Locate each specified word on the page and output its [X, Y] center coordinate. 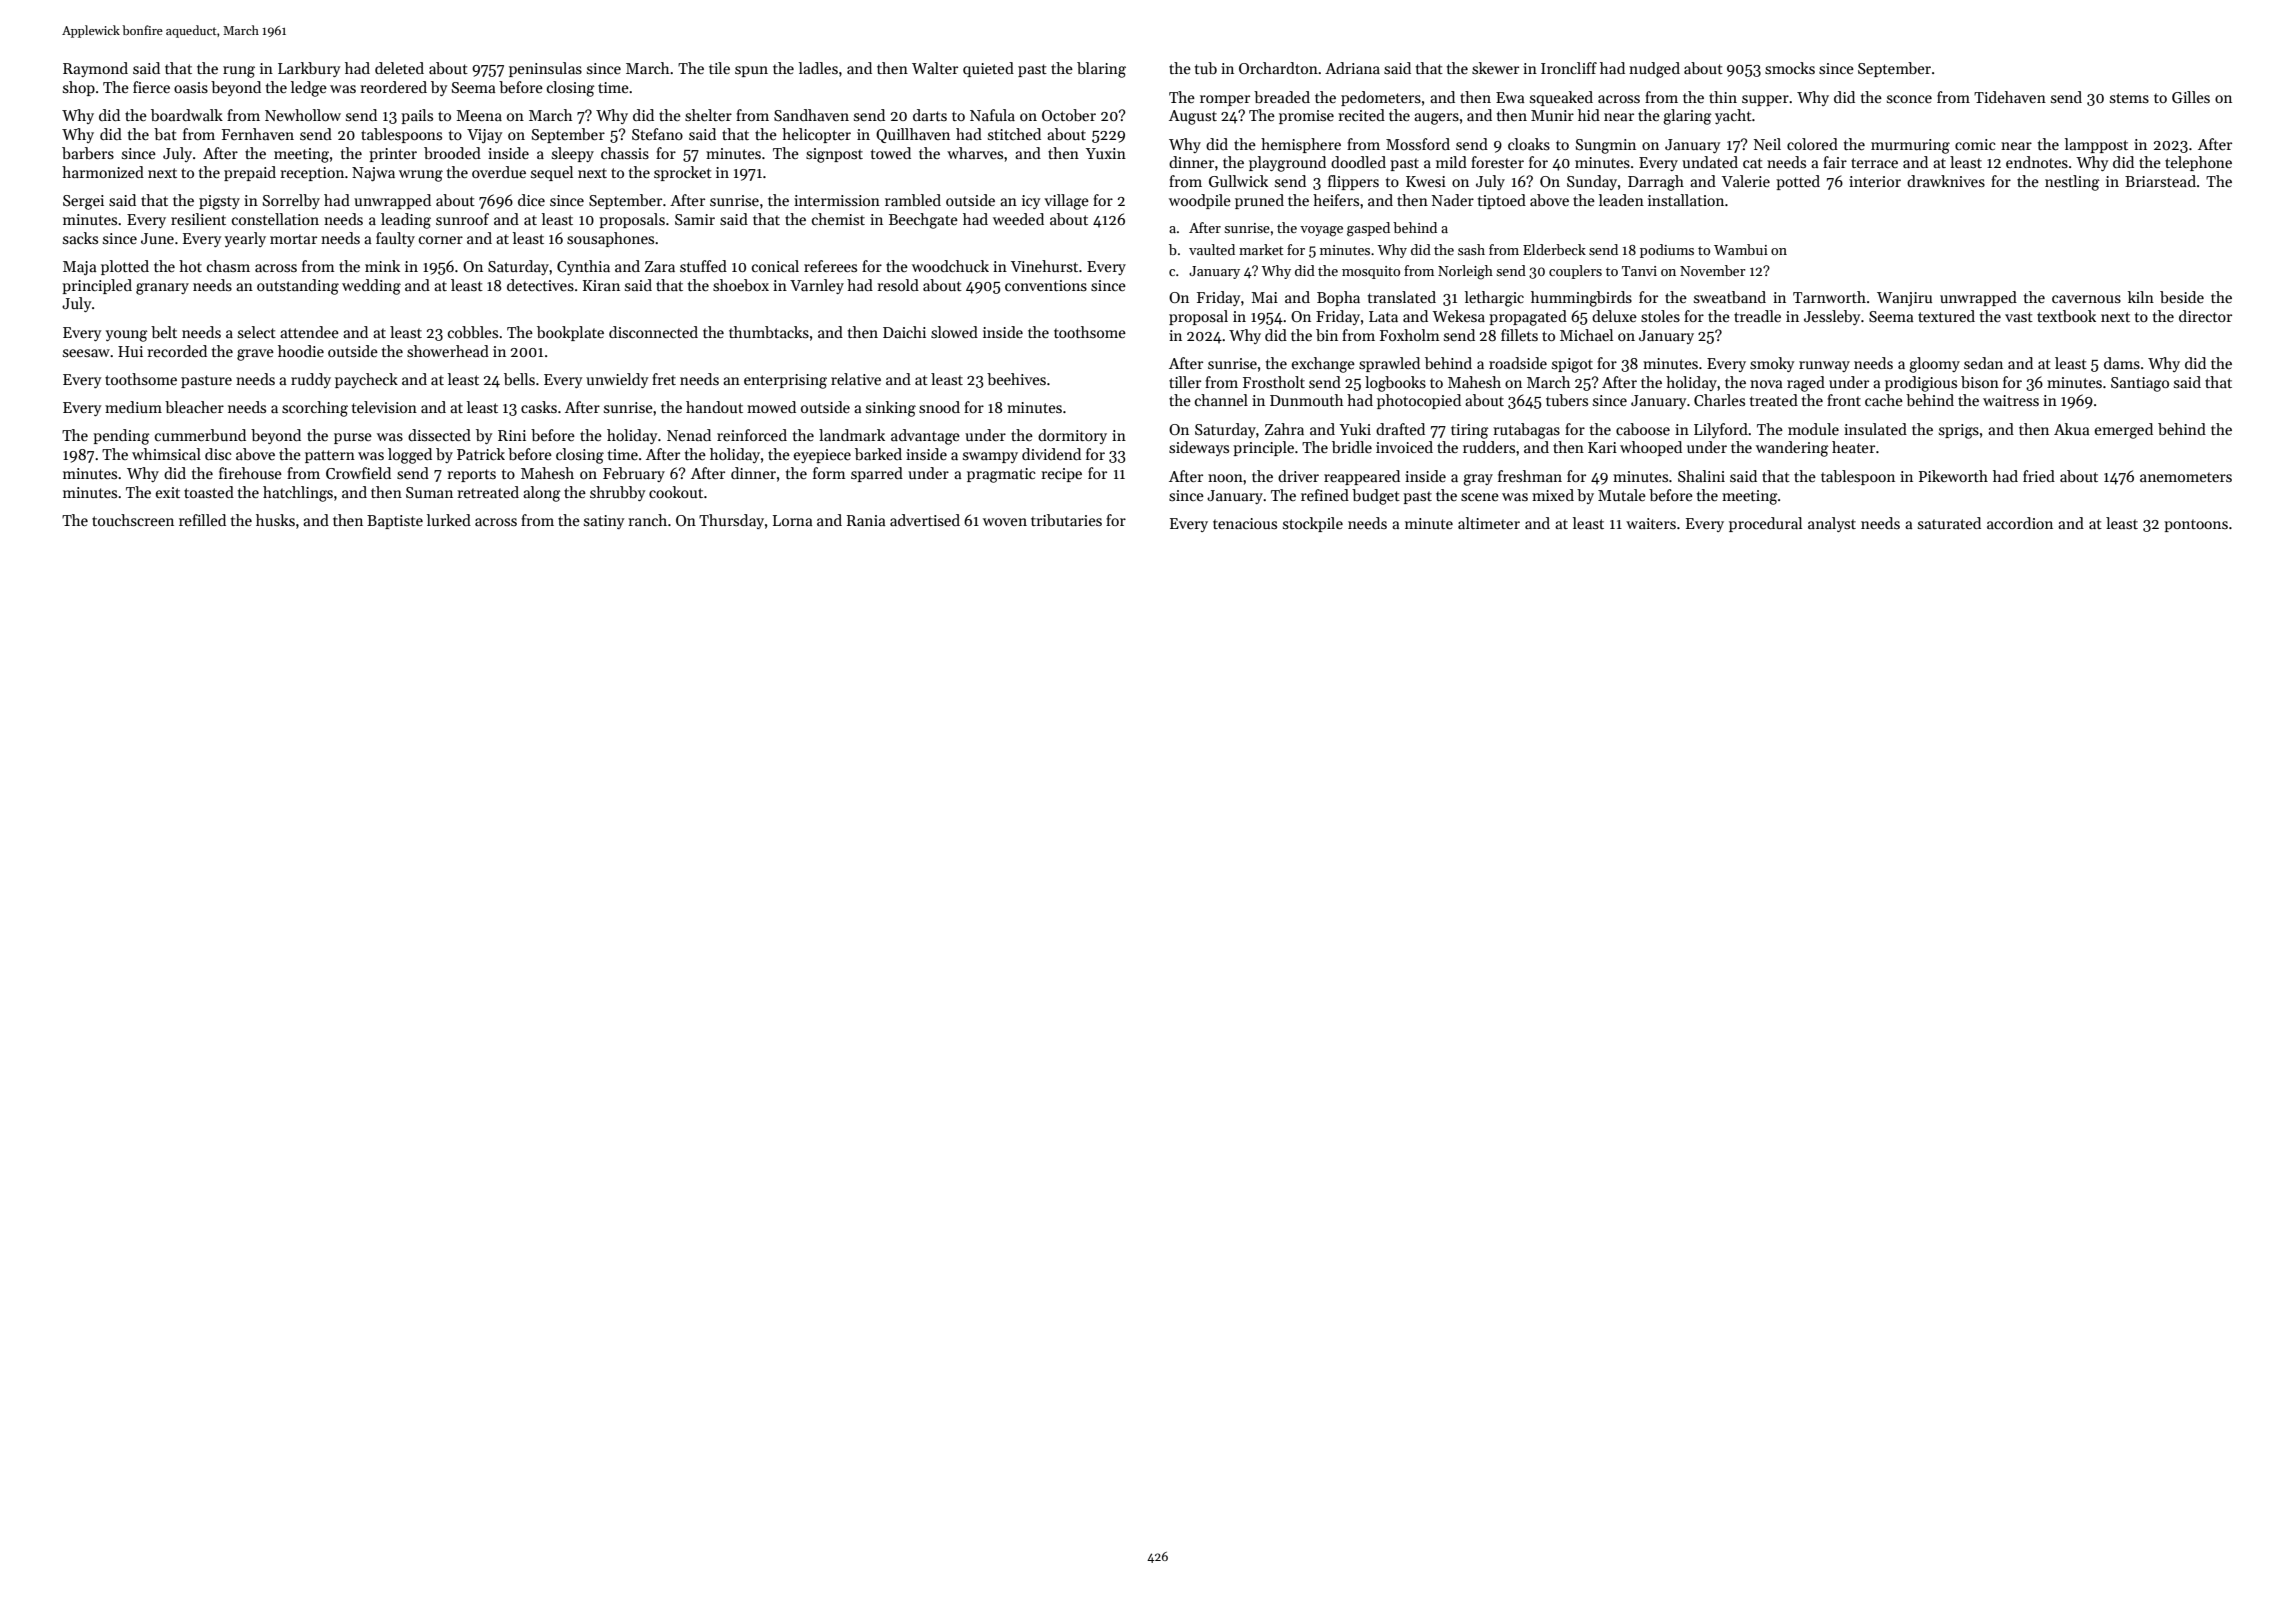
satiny [604, 522]
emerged [2124, 431]
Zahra [1284, 429]
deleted [399, 68]
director [2205, 316]
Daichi [904, 332]
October [1069, 115]
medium [133, 407]
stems [2129, 98]
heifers [1336, 200]
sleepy [573, 154]
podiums [1667, 251]
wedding [371, 287]
